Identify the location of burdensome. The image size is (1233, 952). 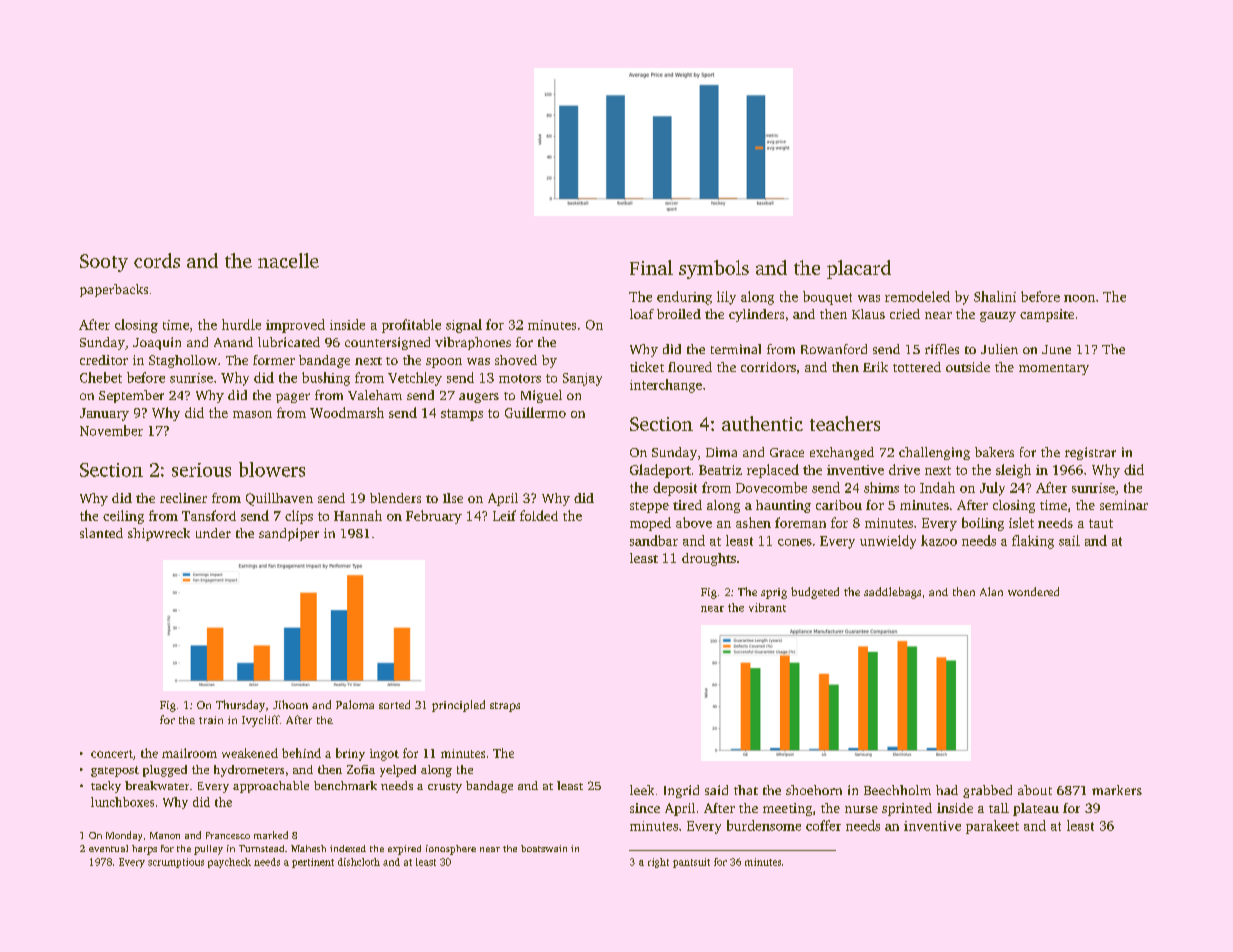
(764, 825).
